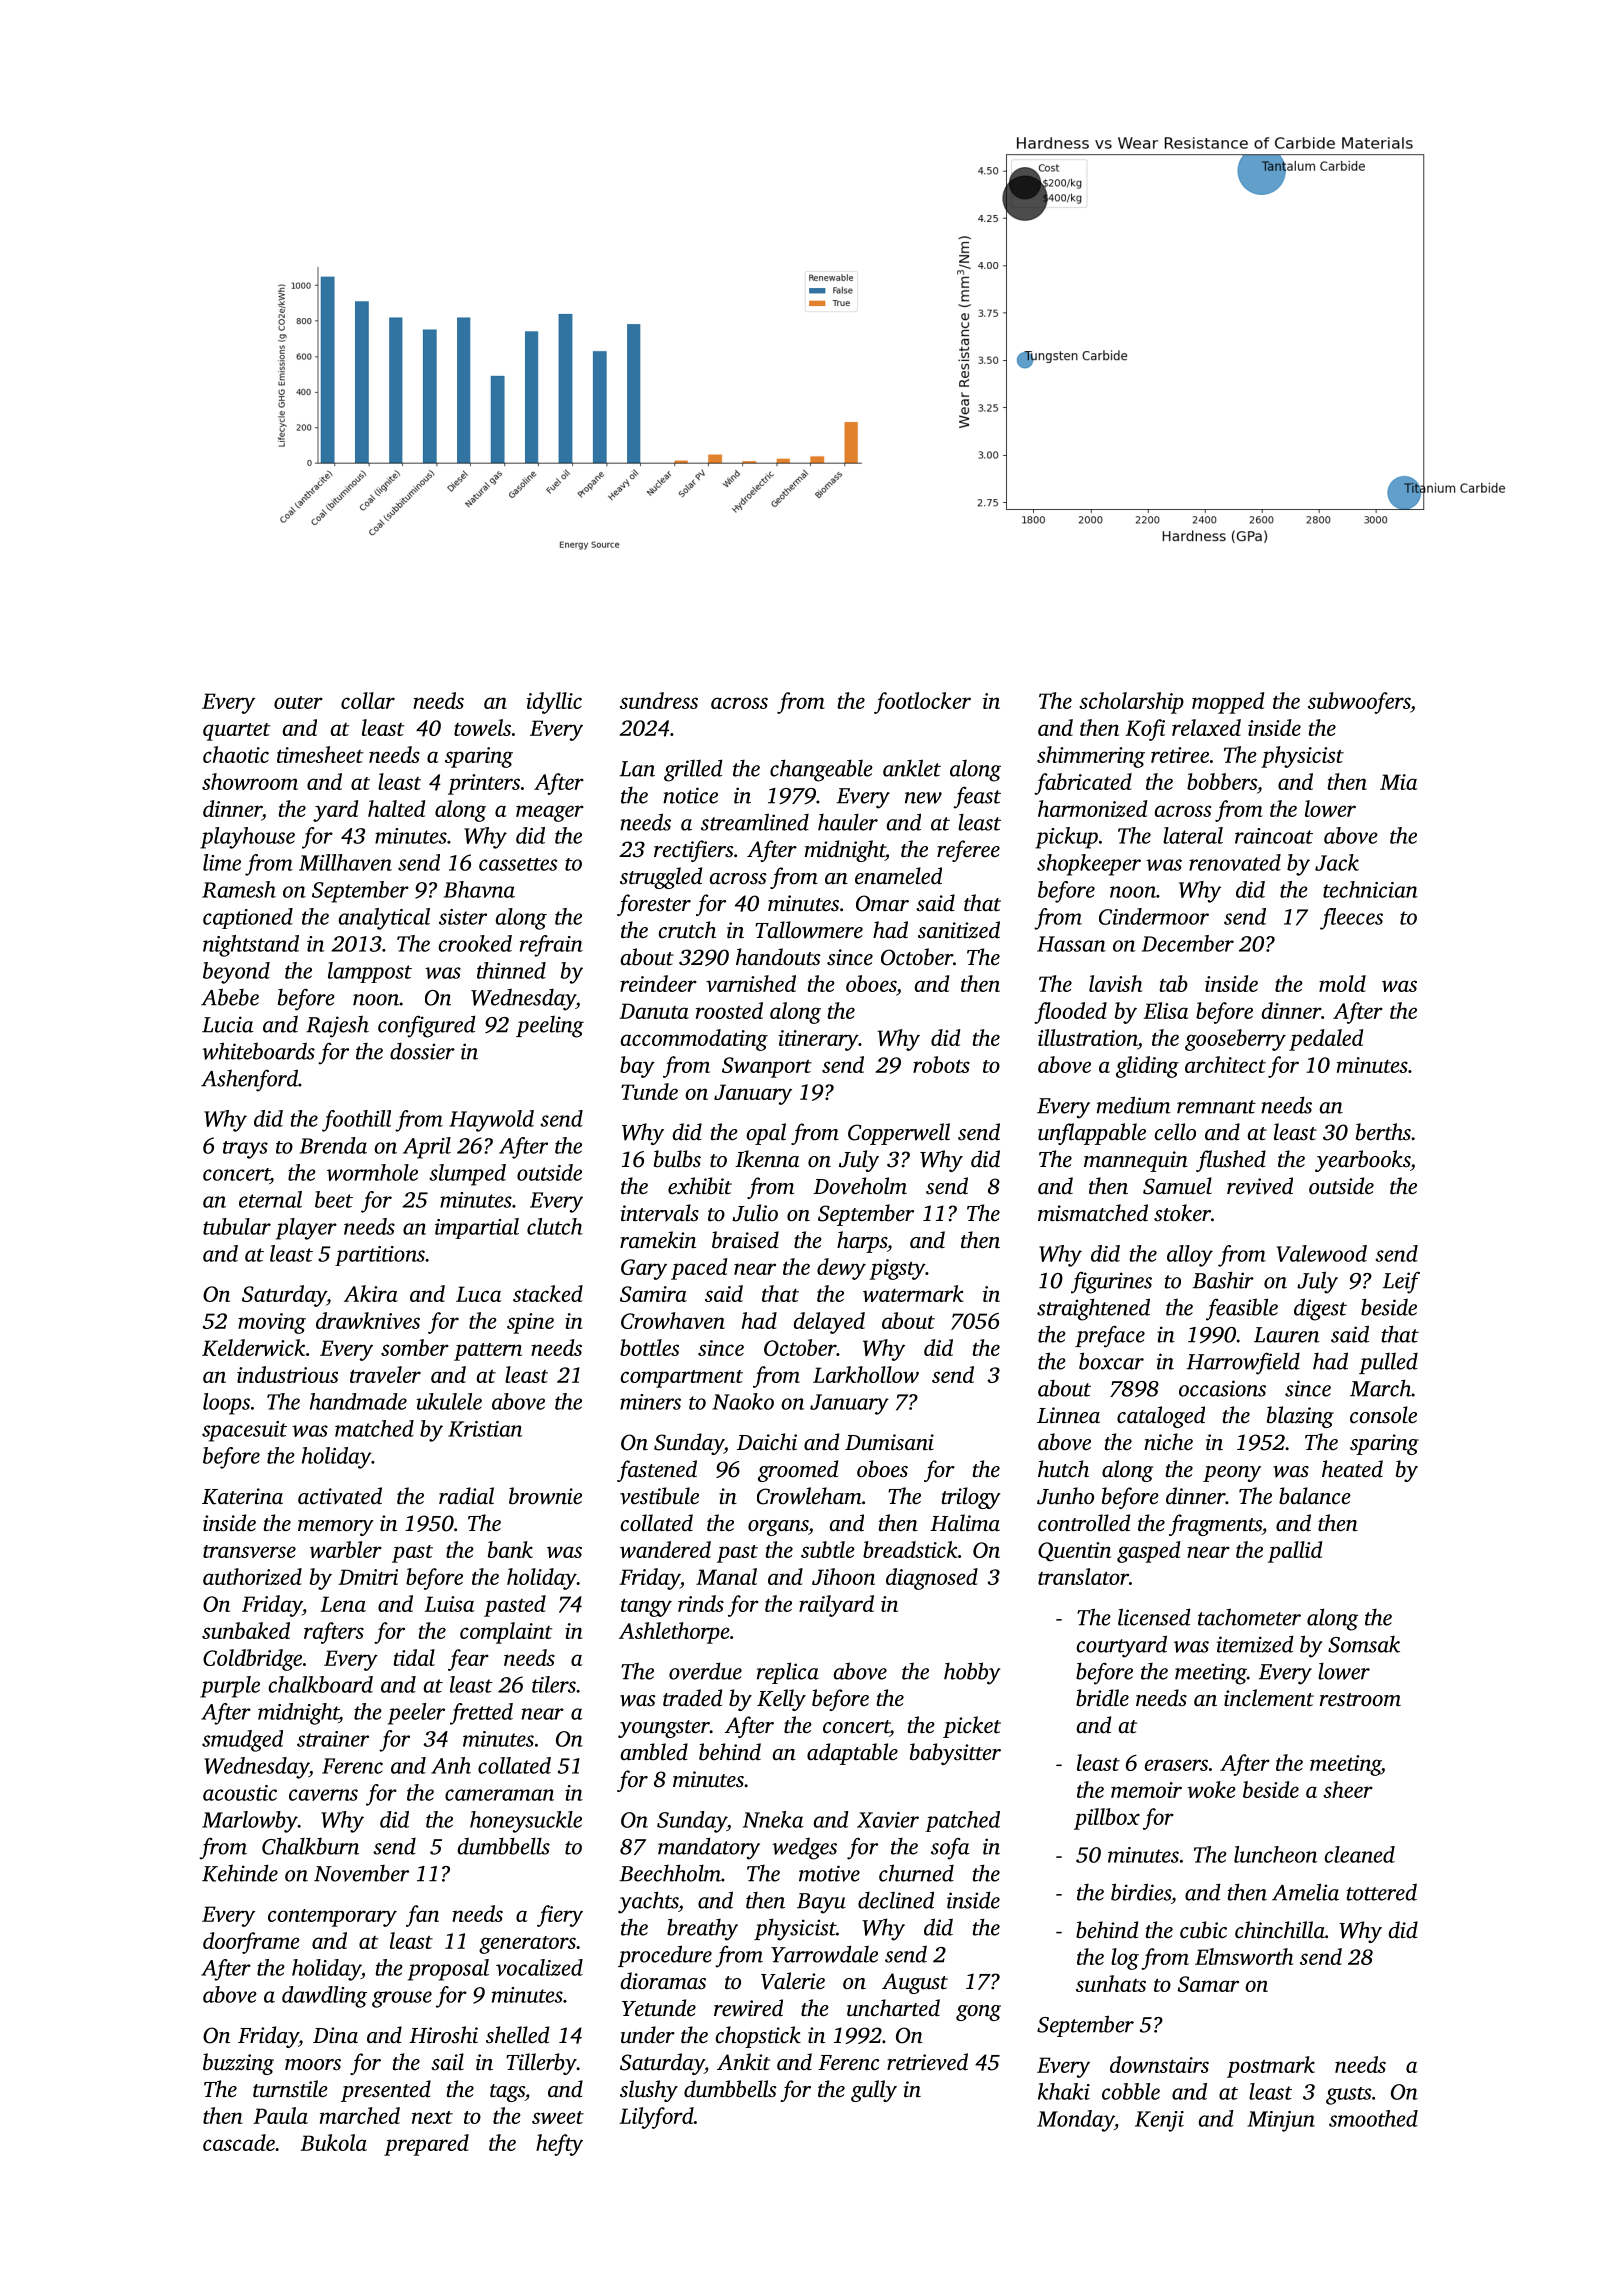 Image resolution: width=1620 pixels, height=2292 pixels. Describe the element at coordinates (1232, 1474) in the page. I see `peony` at that location.
